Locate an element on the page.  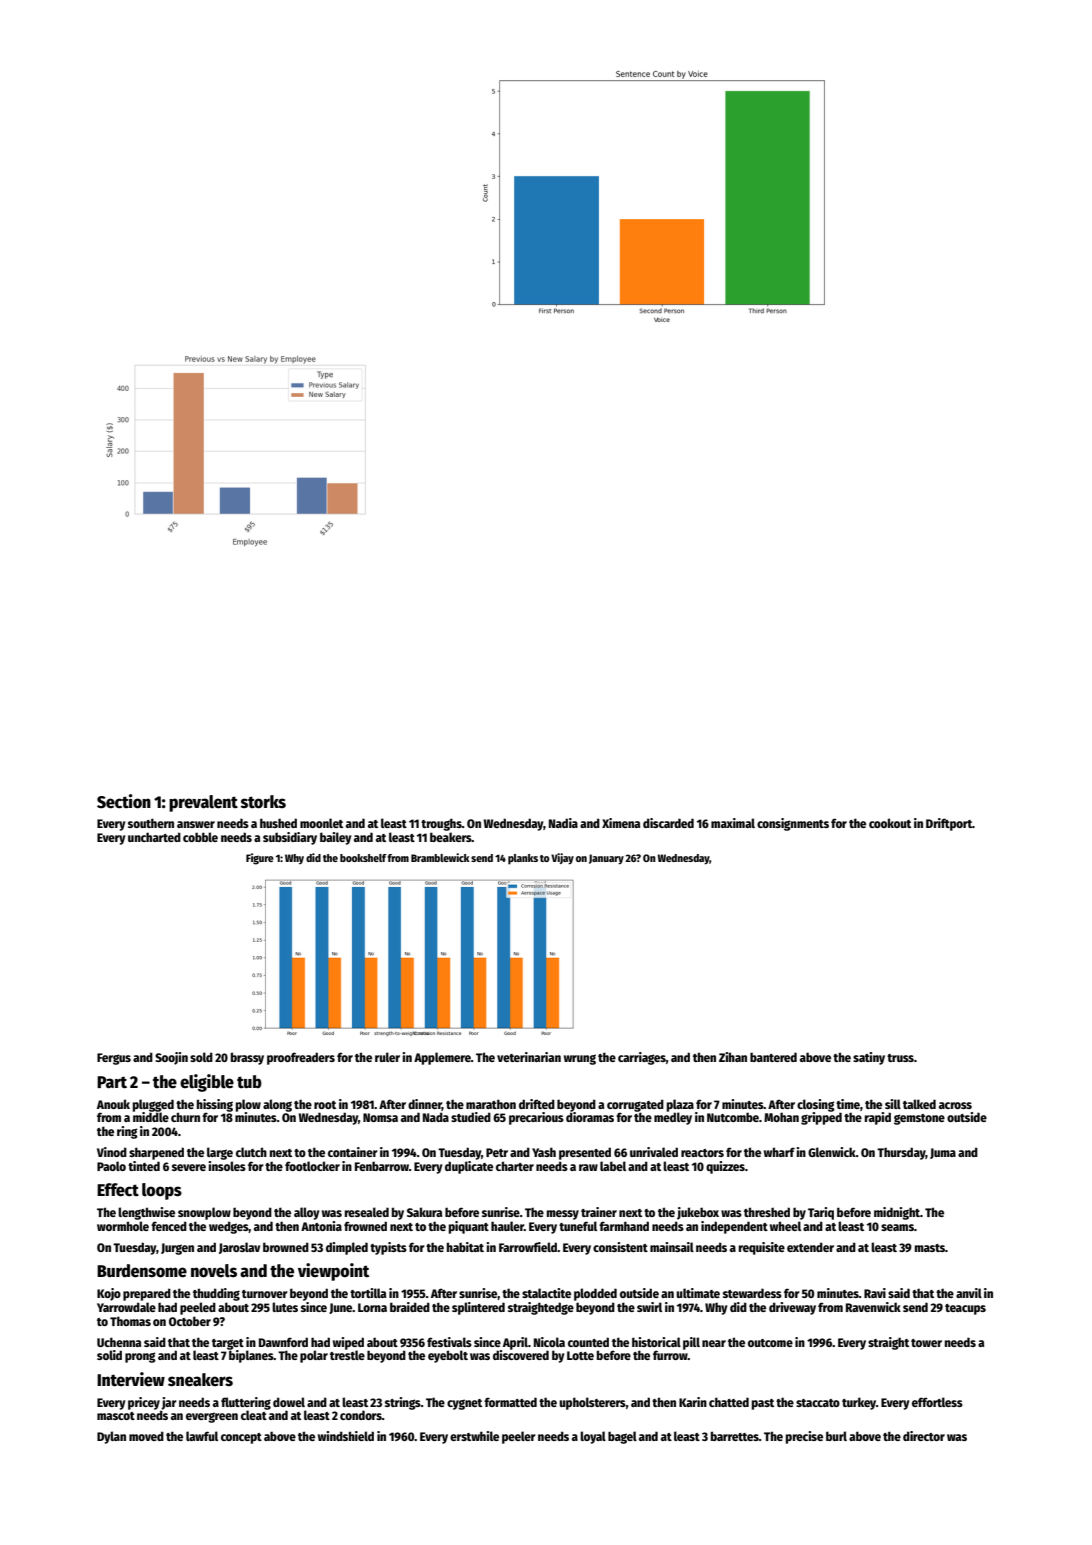
wharf is located at coordinates (779, 1152).
